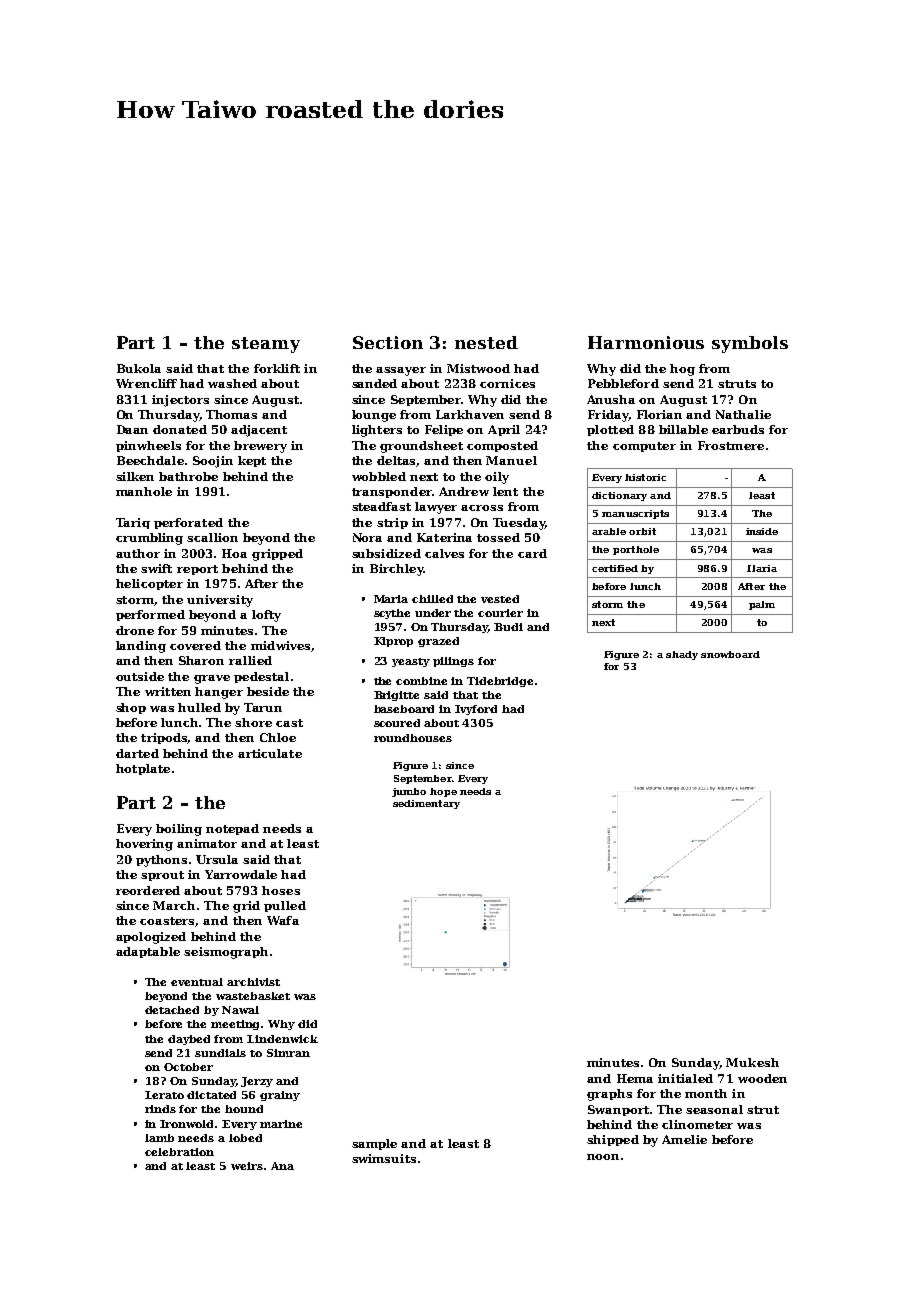 Image resolution: width=908 pixels, height=1316 pixels. What do you see at coordinates (146, 383) in the image?
I see `Wrencliff` at bounding box center [146, 383].
